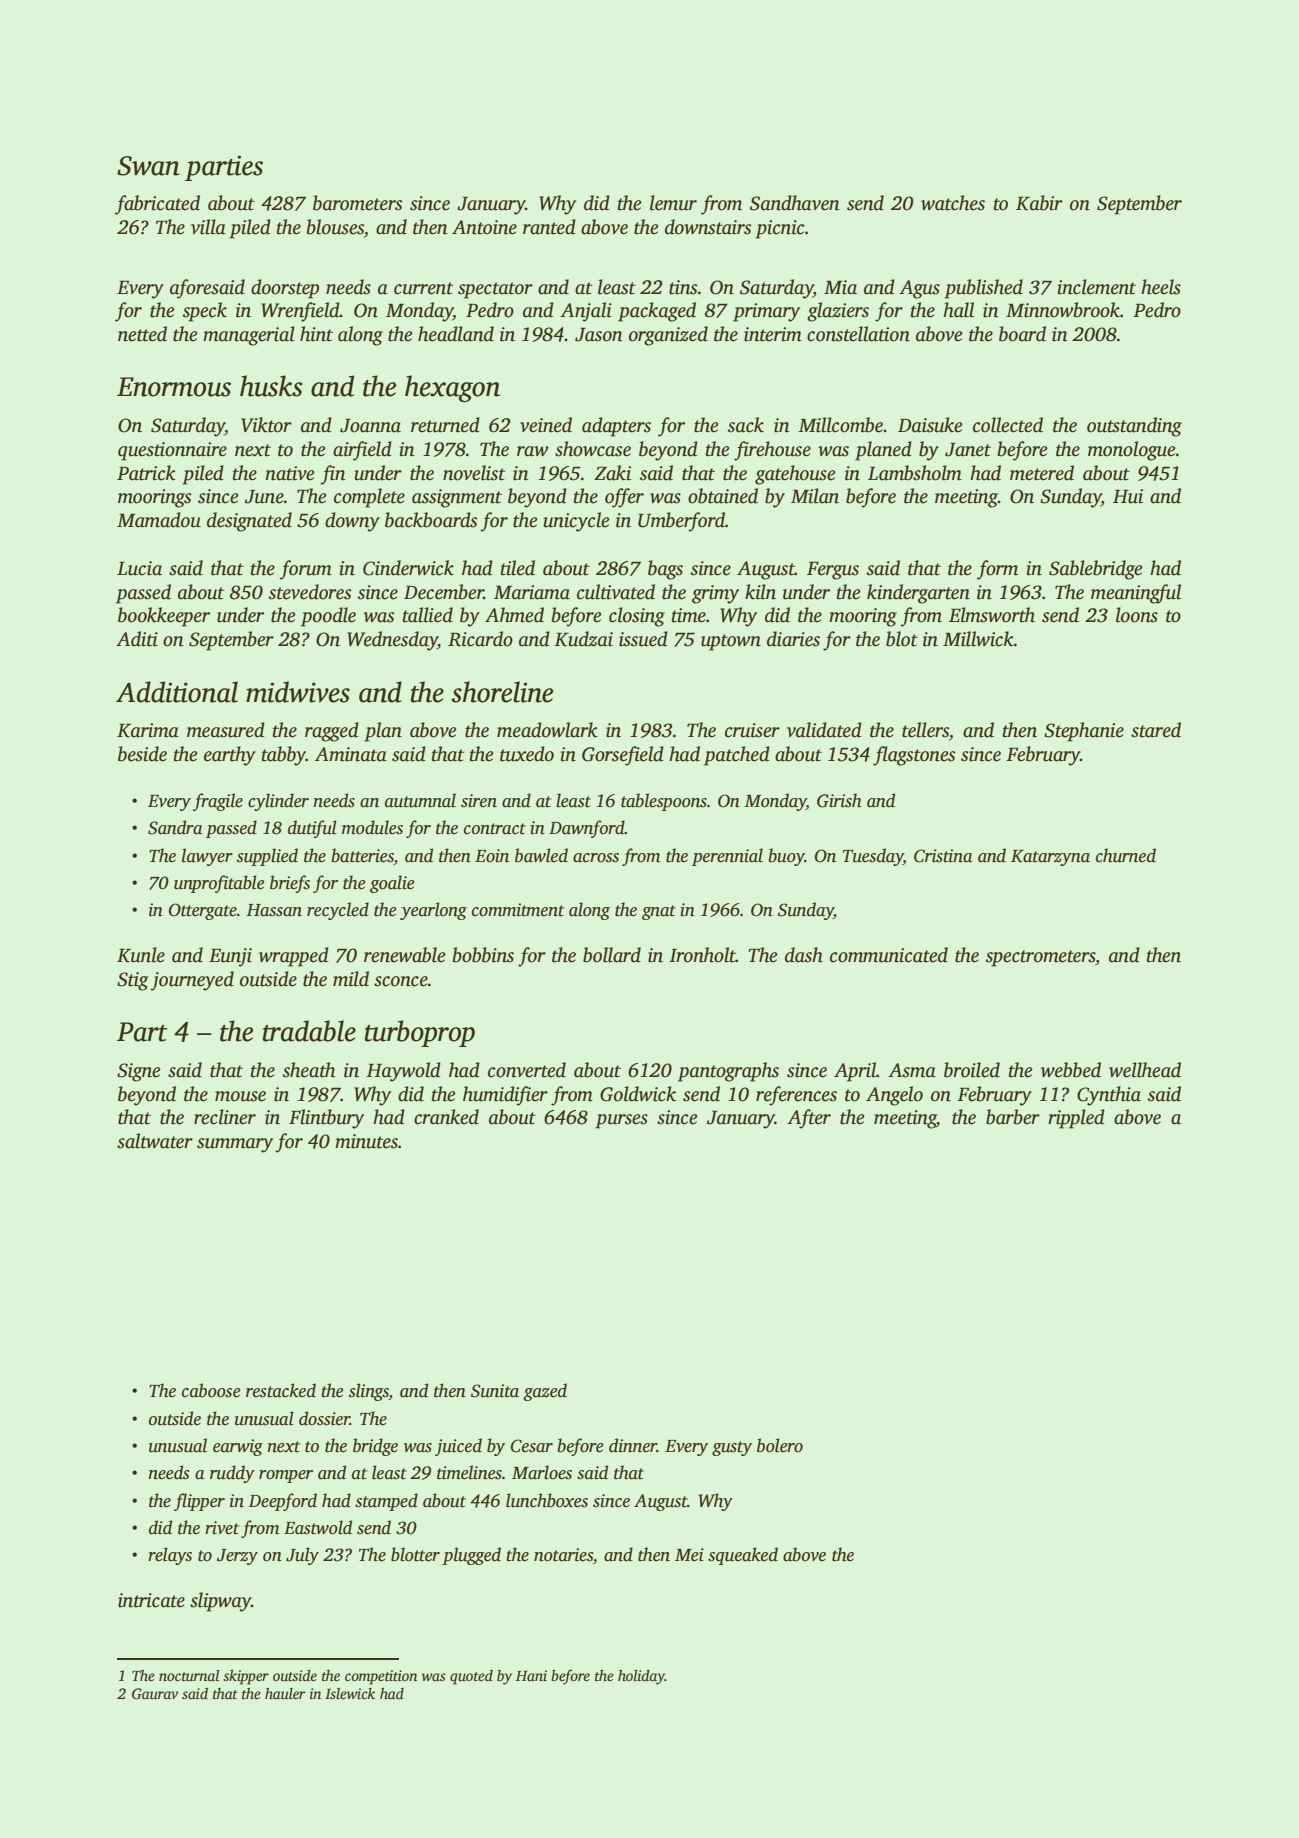 The image size is (1299, 1838). What do you see at coordinates (702, 955) in the screenshot?
I see `Ironholt` at bounding box center [702, 955].
